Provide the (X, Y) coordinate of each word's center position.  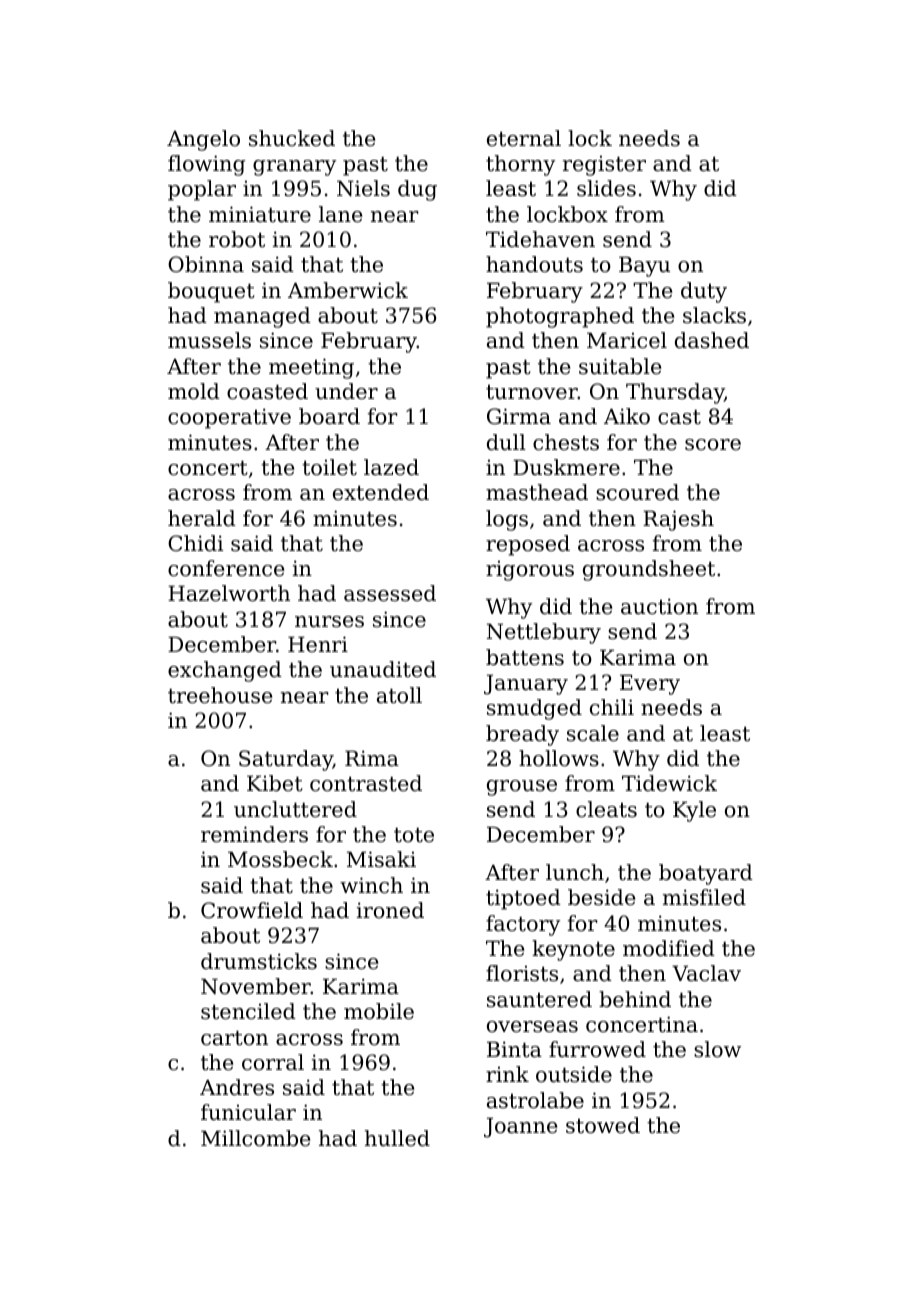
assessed (390, 593)
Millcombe (255, 1138)
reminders (254, 834)
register (604, 166)
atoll (399, 695)
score (713, 445)
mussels (209, 340)
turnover (532, 392)
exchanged (225, 671)
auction (659, 606)
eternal (524, 138)
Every (650, 684)
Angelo (203, 140)
